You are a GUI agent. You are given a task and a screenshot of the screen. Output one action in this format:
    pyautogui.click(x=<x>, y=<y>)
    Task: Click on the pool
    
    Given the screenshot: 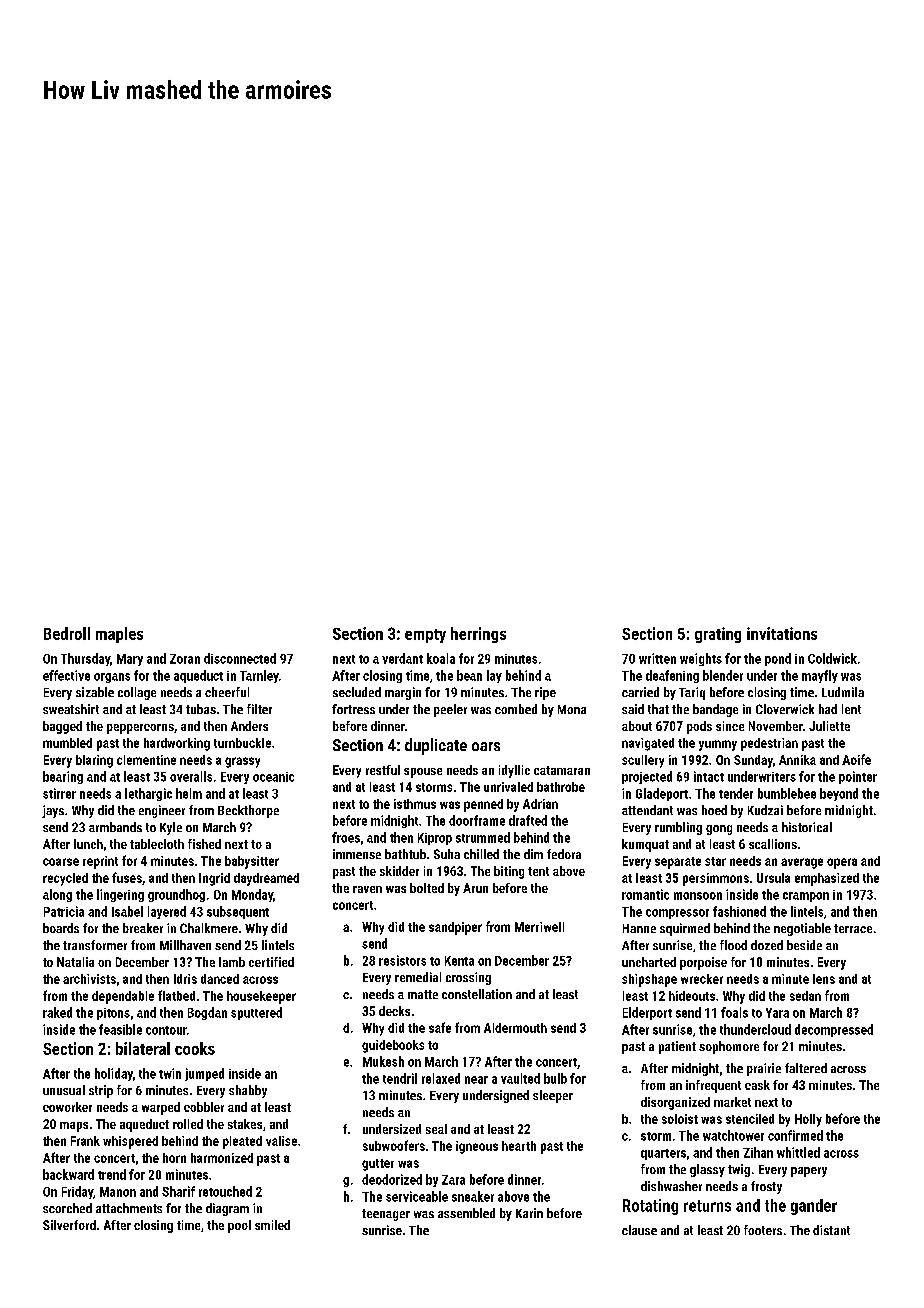 What is the action you would take?
    pyautogui.click(x=239, y=1226)
